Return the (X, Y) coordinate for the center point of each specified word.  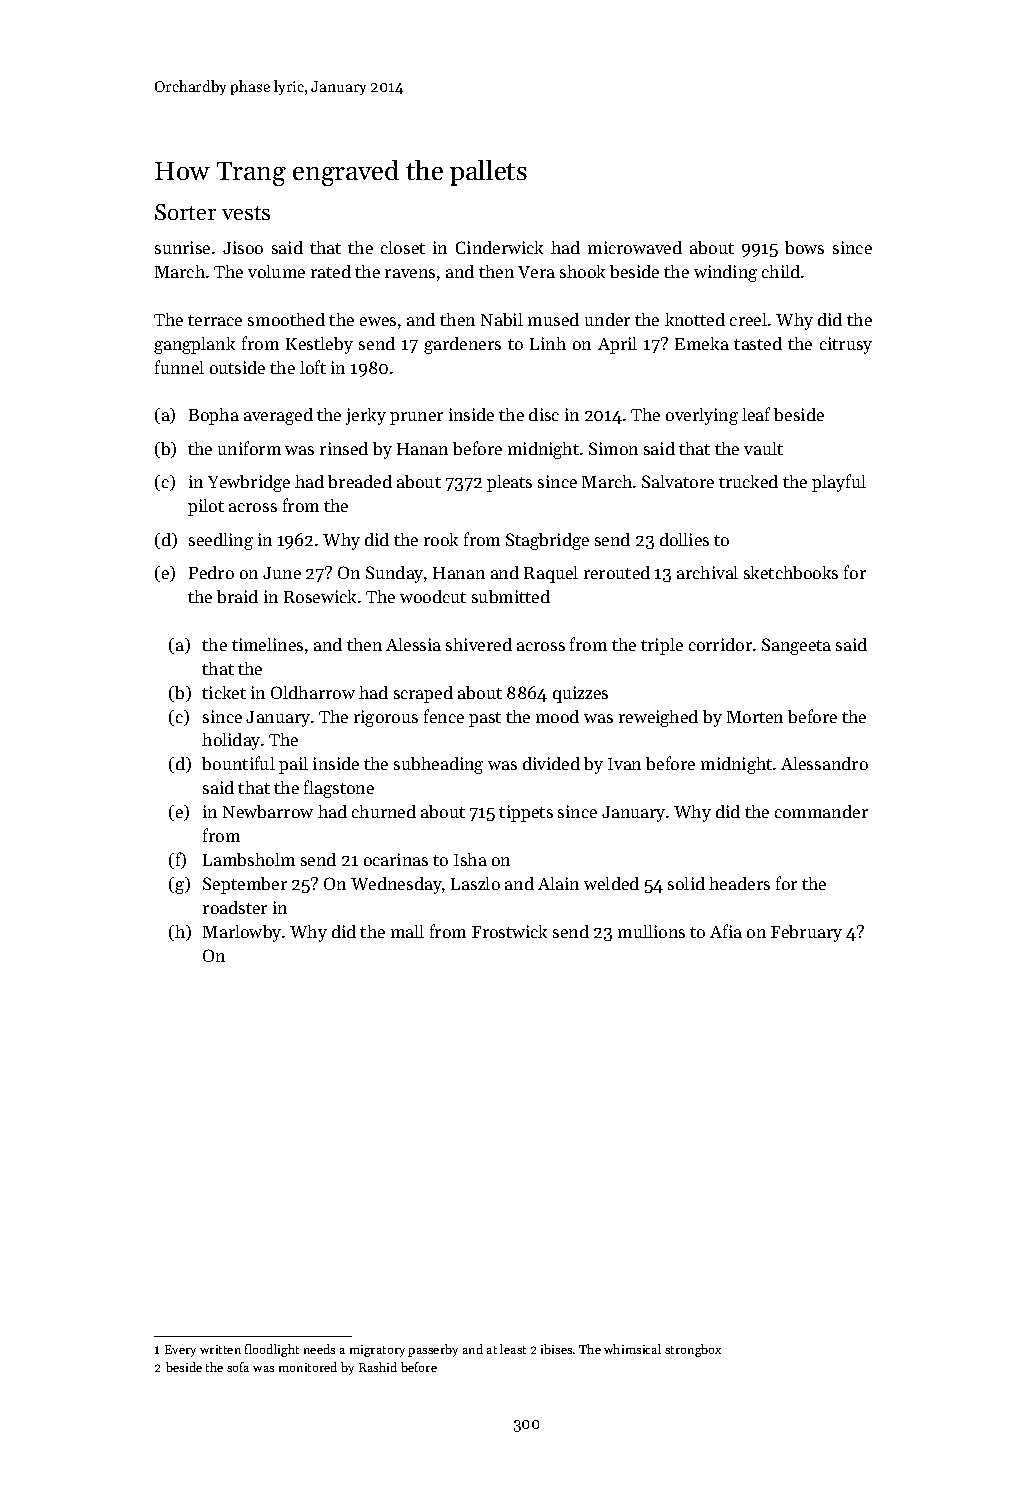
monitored (308, 1367)
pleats (509, 483)
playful (839, 483)
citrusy (846, 345)
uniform (249, 448)
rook (441, 539)
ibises (556, 1349)
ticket (224, 692)
